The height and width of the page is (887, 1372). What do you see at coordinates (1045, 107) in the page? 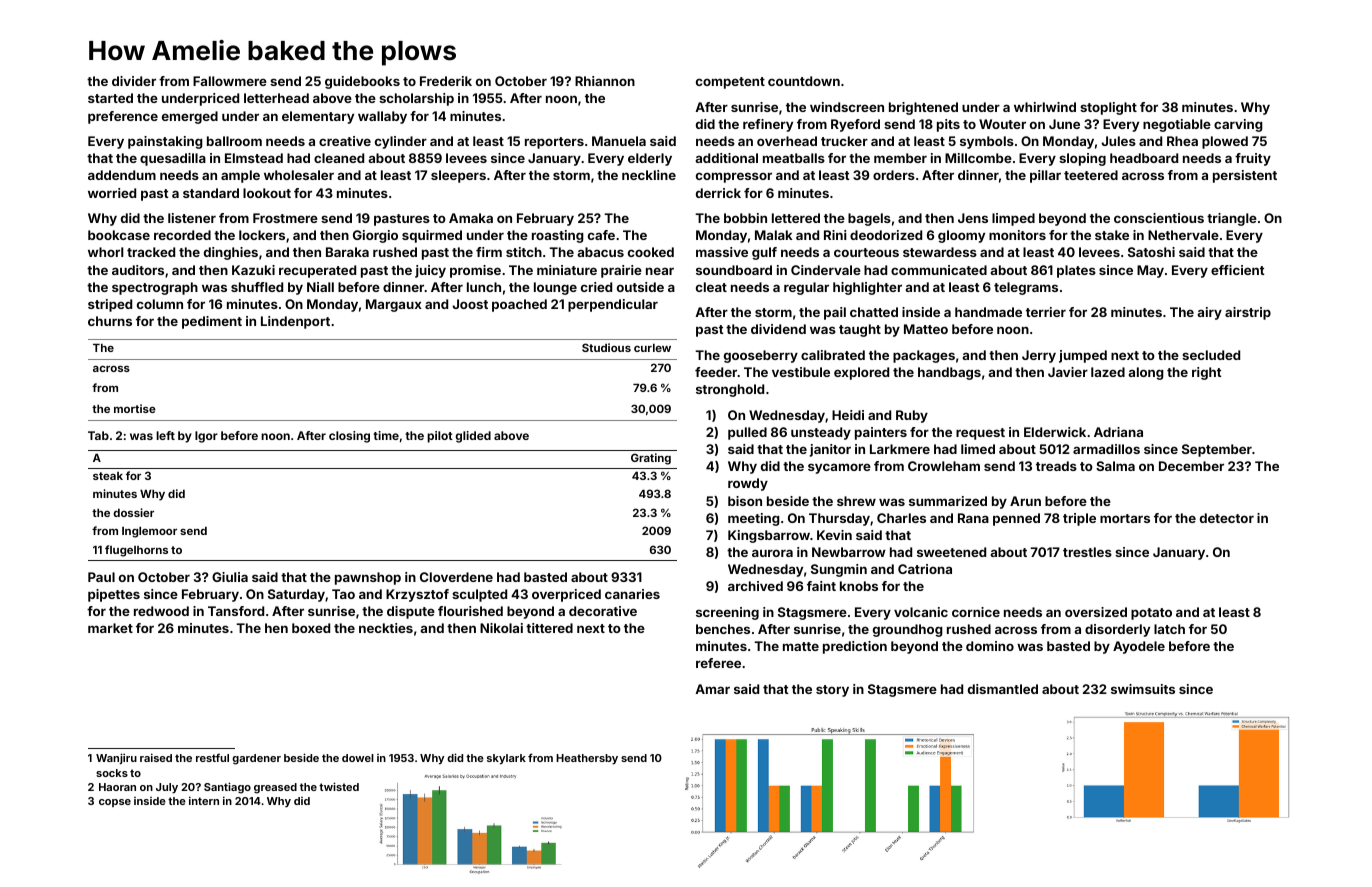
I see `whirlwind` at bounding box center [1045, 107].
